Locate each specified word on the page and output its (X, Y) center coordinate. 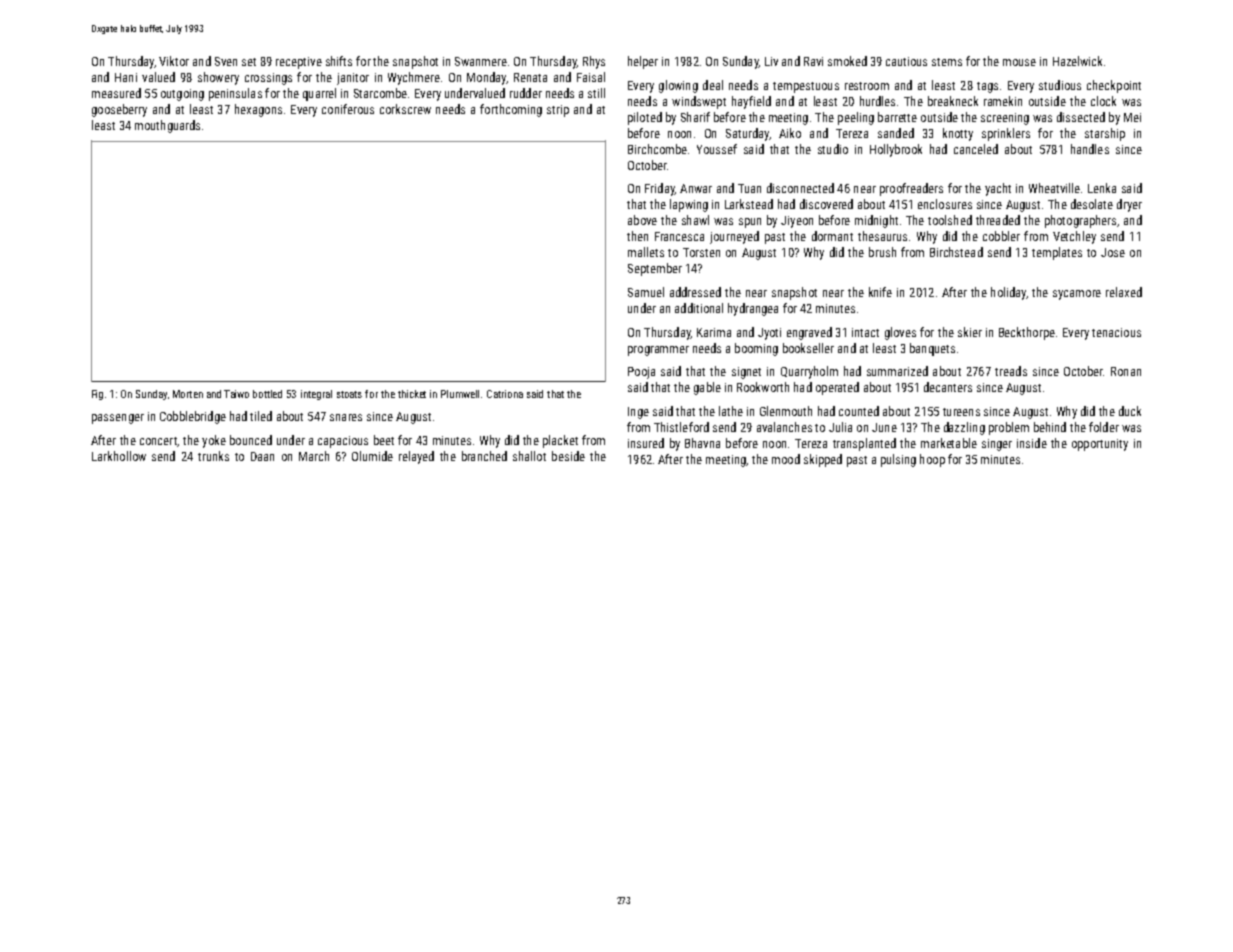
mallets (646, 252)
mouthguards (167, 126)
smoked (847, 61)
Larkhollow (119, 456)
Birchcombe (657, 149)
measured (116, 93)
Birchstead (956, 252)
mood (786, 459)
